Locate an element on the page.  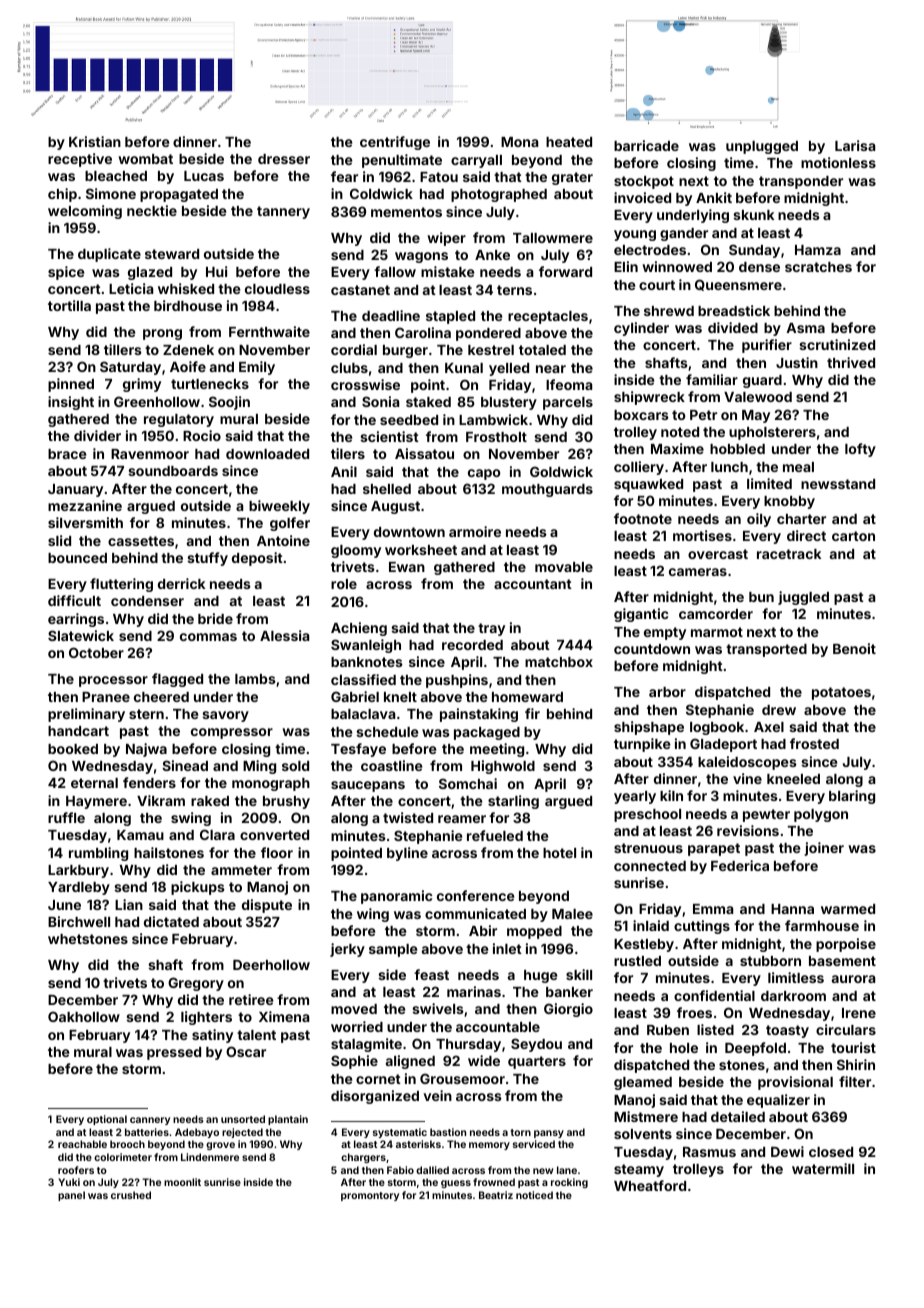
guess is located at coordinates (456, 1184).
